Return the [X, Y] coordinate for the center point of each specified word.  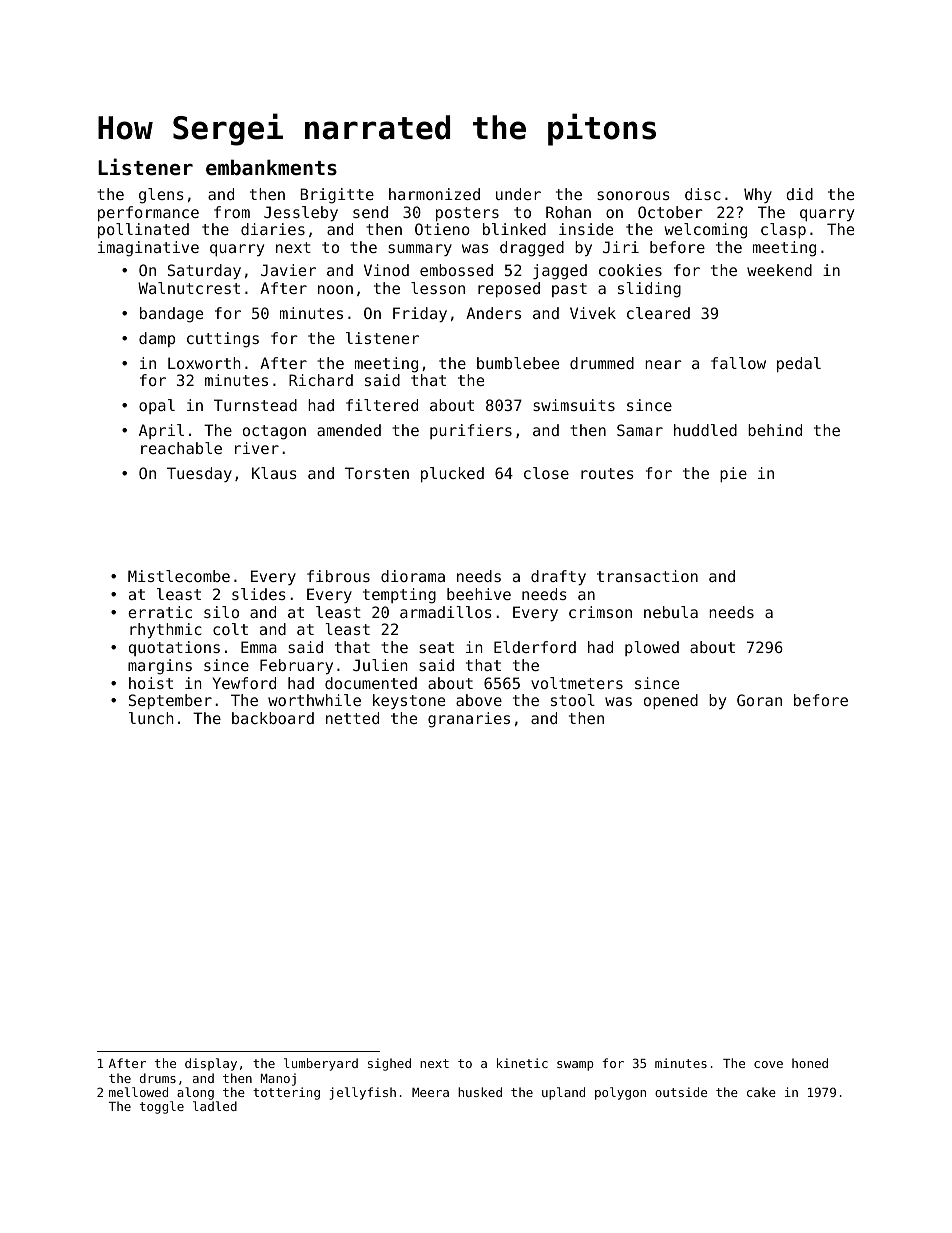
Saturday [204, 271]
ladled [215, 1106]
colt [230, 629]
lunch [151, 718]
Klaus [274, 473]
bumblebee [518, 363]
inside [586, 229]
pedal [799, 364]
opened [671, 701]
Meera [430, 1092]
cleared [658, 313]
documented [371, 683]
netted [352, 718]
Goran [759, 700]
